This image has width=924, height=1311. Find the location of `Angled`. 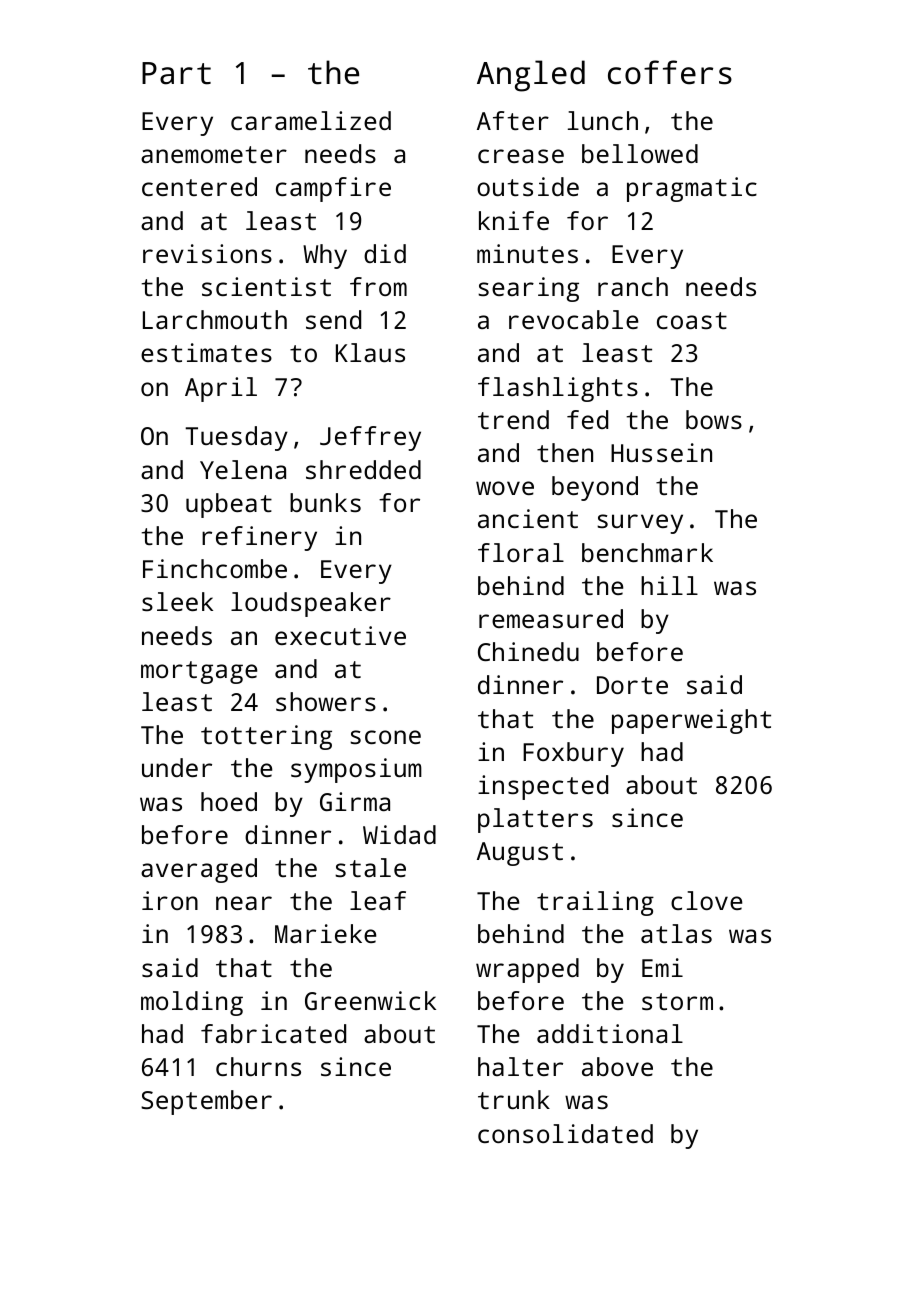

Angled is located at coordinates (531, 76).
